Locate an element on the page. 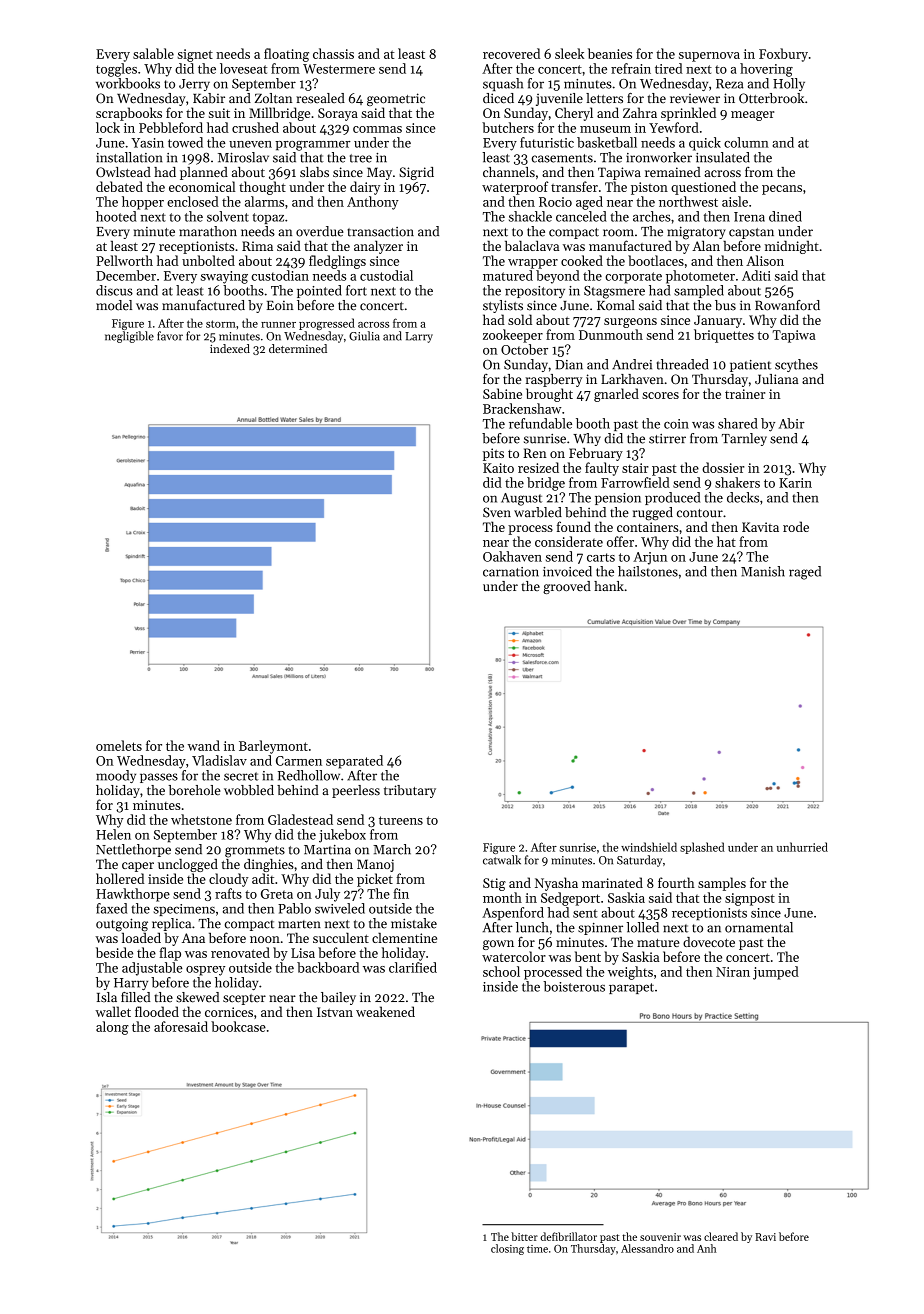 The width and height of the image is (924, 1314). Manish is located at coordinates (763, 571).
